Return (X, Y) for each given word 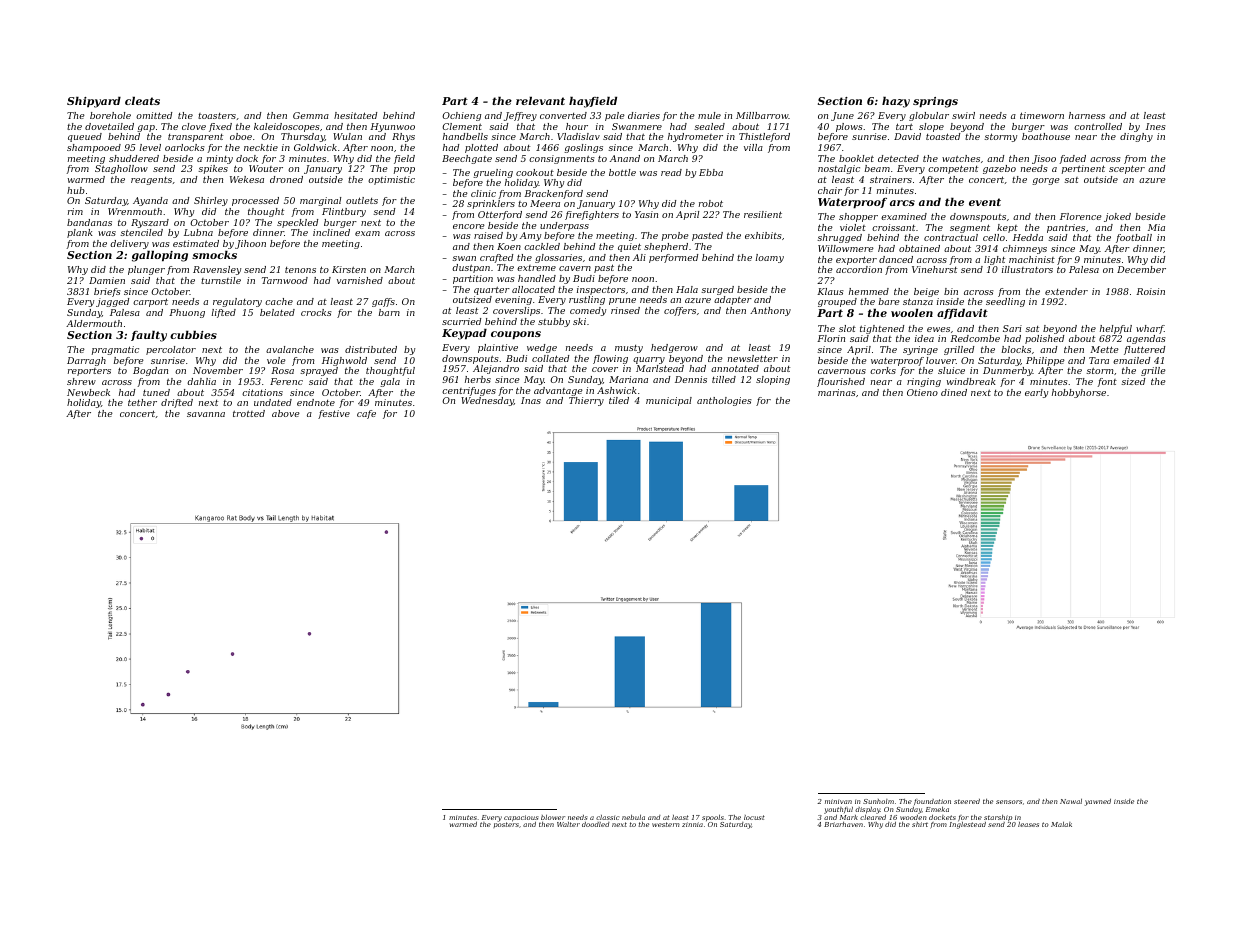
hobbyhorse (1079, 393)
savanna (206, 414)
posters (506, 825)
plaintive (498, 348)
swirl (963, 115)
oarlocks (185, 147)
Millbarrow (762, 115)
